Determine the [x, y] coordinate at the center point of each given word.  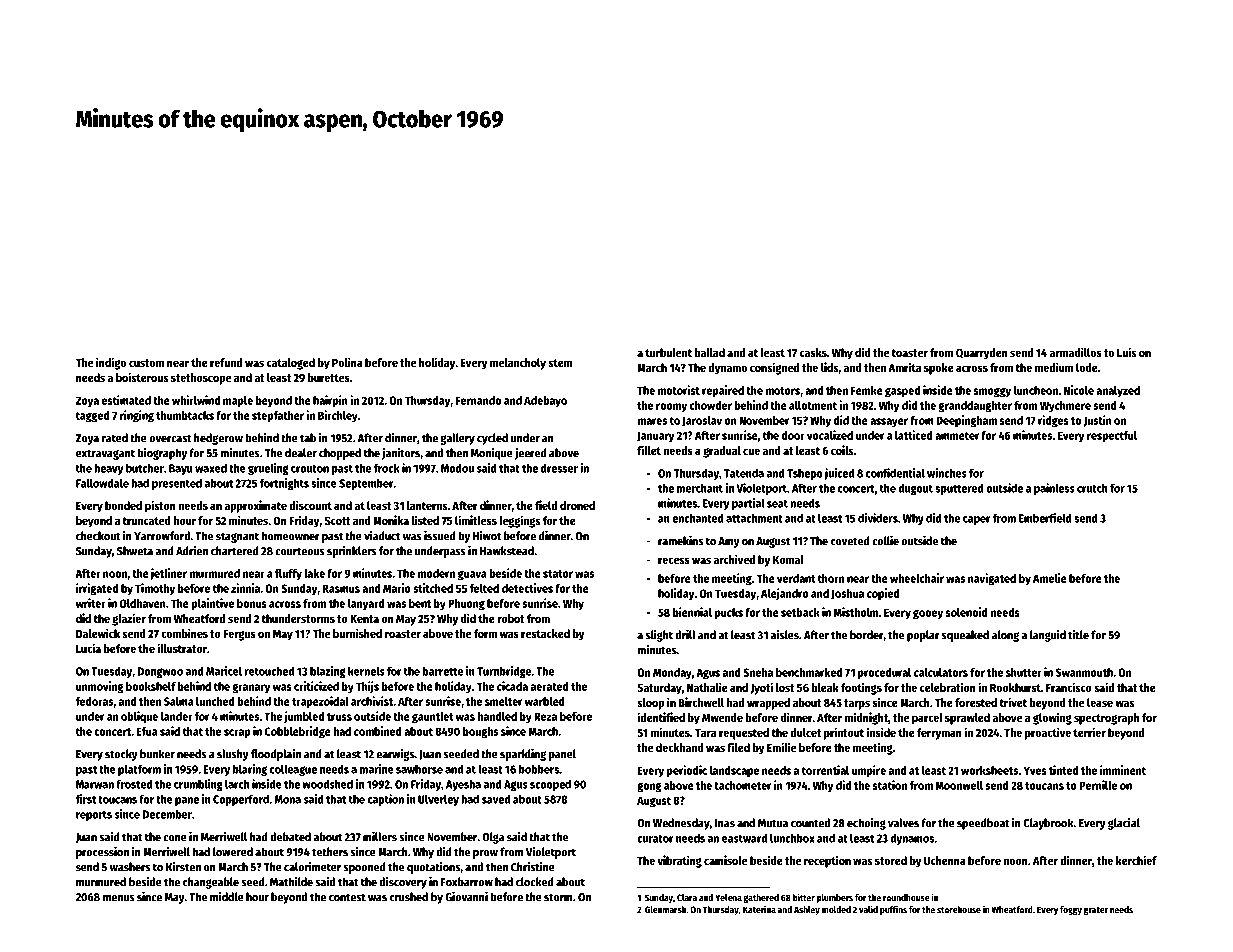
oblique [139, 717]
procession [102, 852]
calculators [941, 672]
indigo [111, 363]
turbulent [668, 352]
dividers [878, 518]
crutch [1092, 488]
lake [314, 573]
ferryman [939, 734]
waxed [211, 468]
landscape [734, 772]
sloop [651, 704]
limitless [476, 520]
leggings [519, 521]
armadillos [1075, 352]
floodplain [276, 755]
